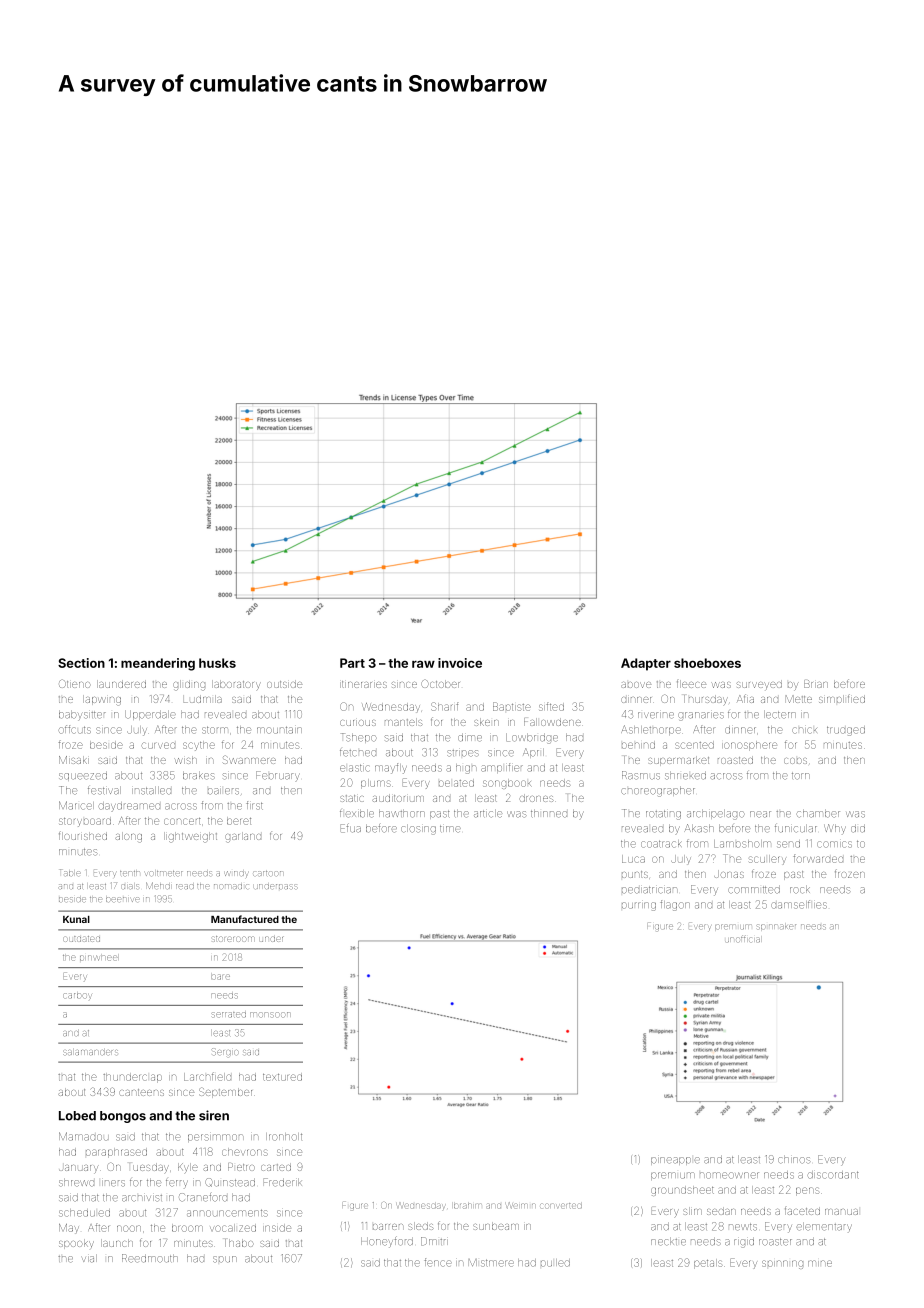 This page has width=924, height=1308. I want to click on Larchfield, so click(207, 1076).
